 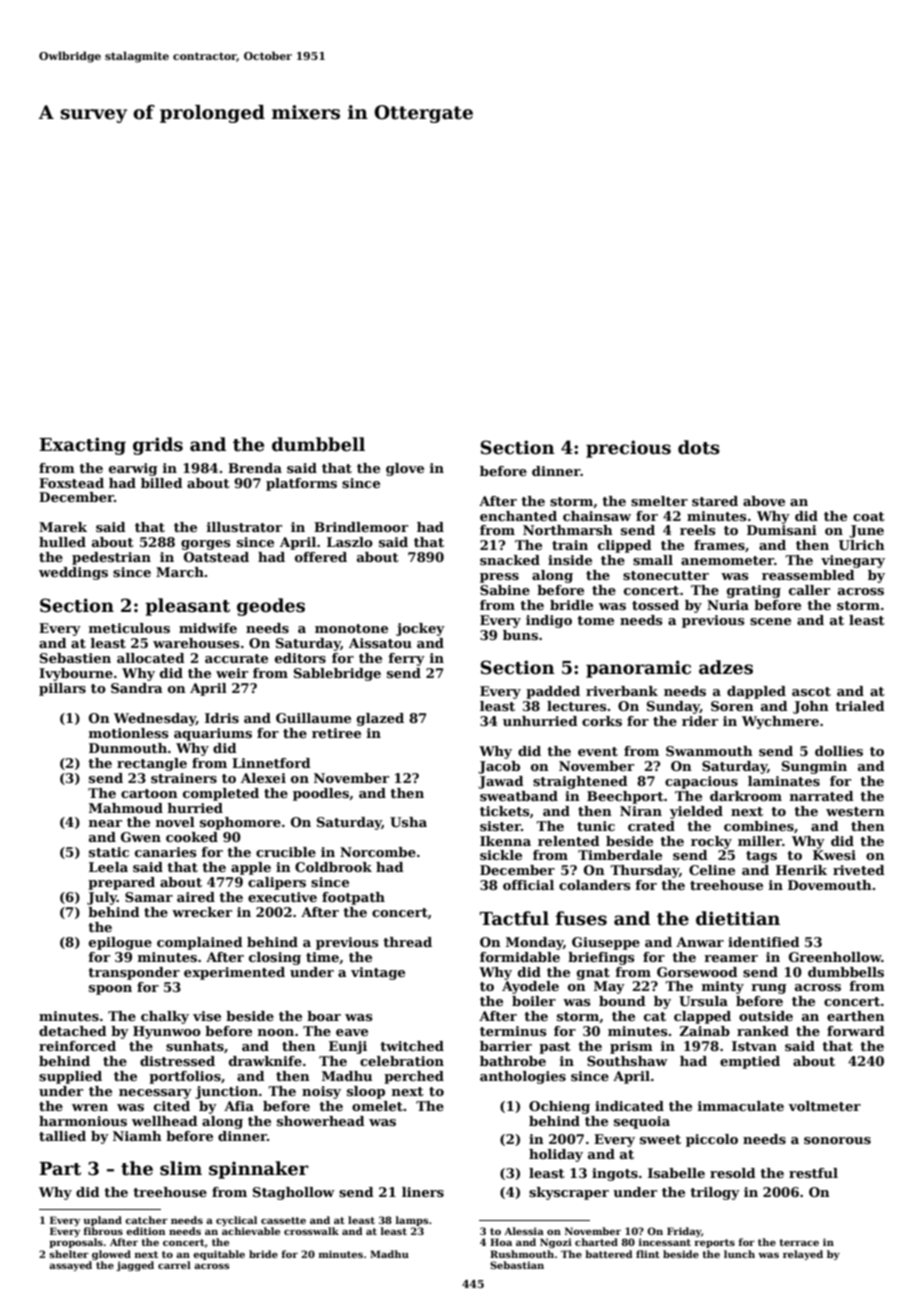 I want to click on precious, so click(x=628, y=449).
